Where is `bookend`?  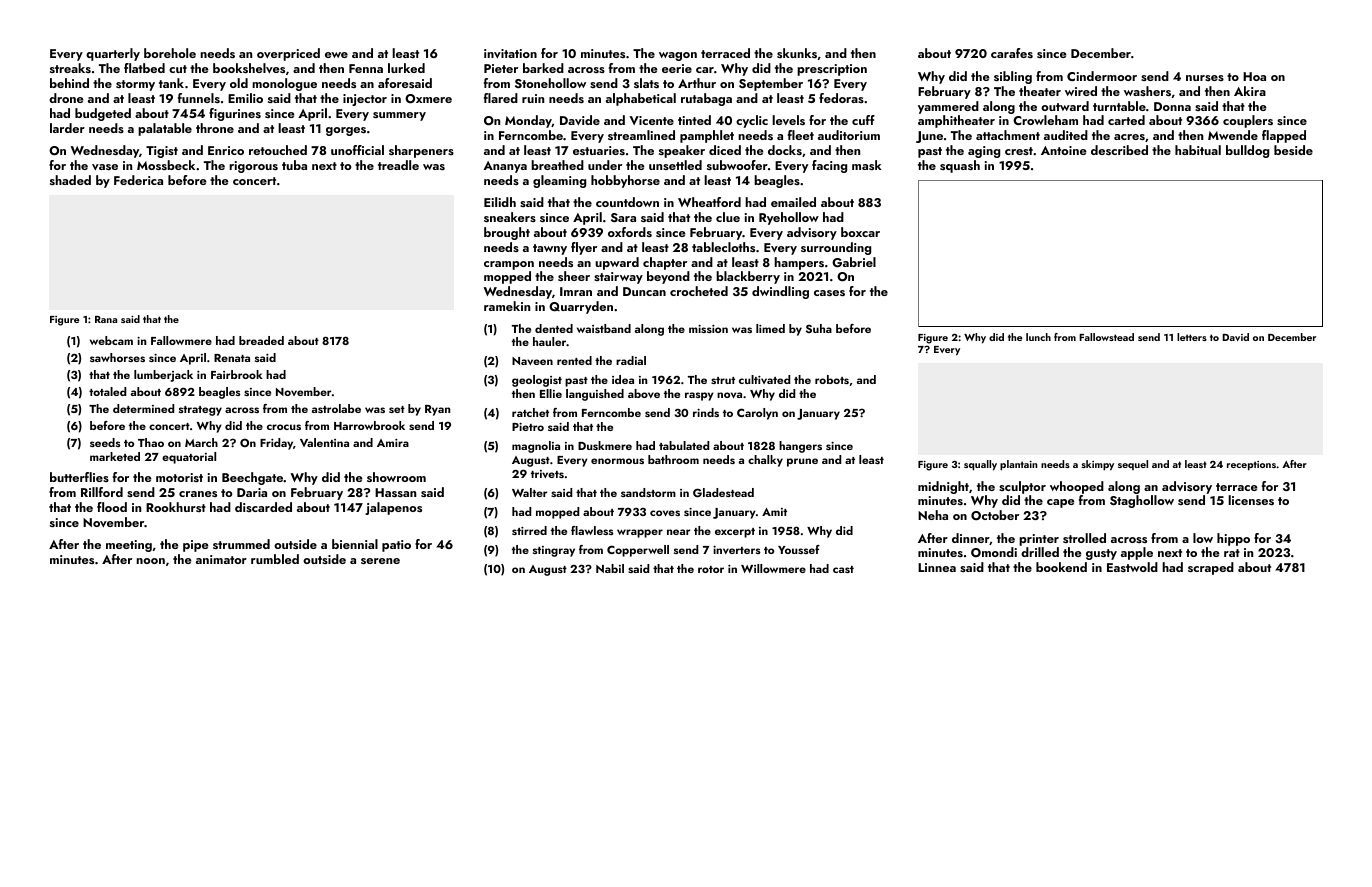
bookend is located at coordinates (1061, 567).
